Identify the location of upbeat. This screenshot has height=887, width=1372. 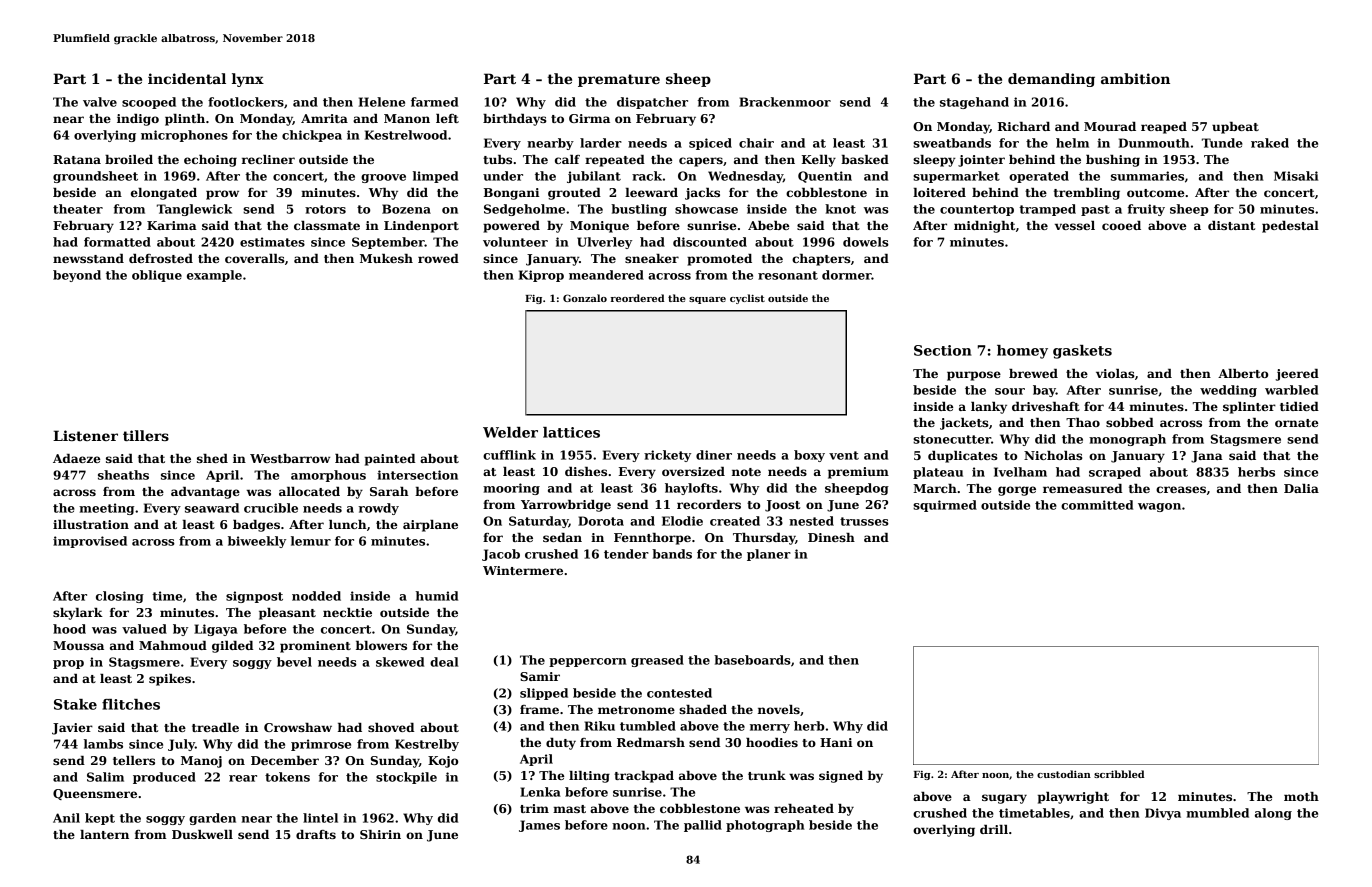
(1235, 128).
